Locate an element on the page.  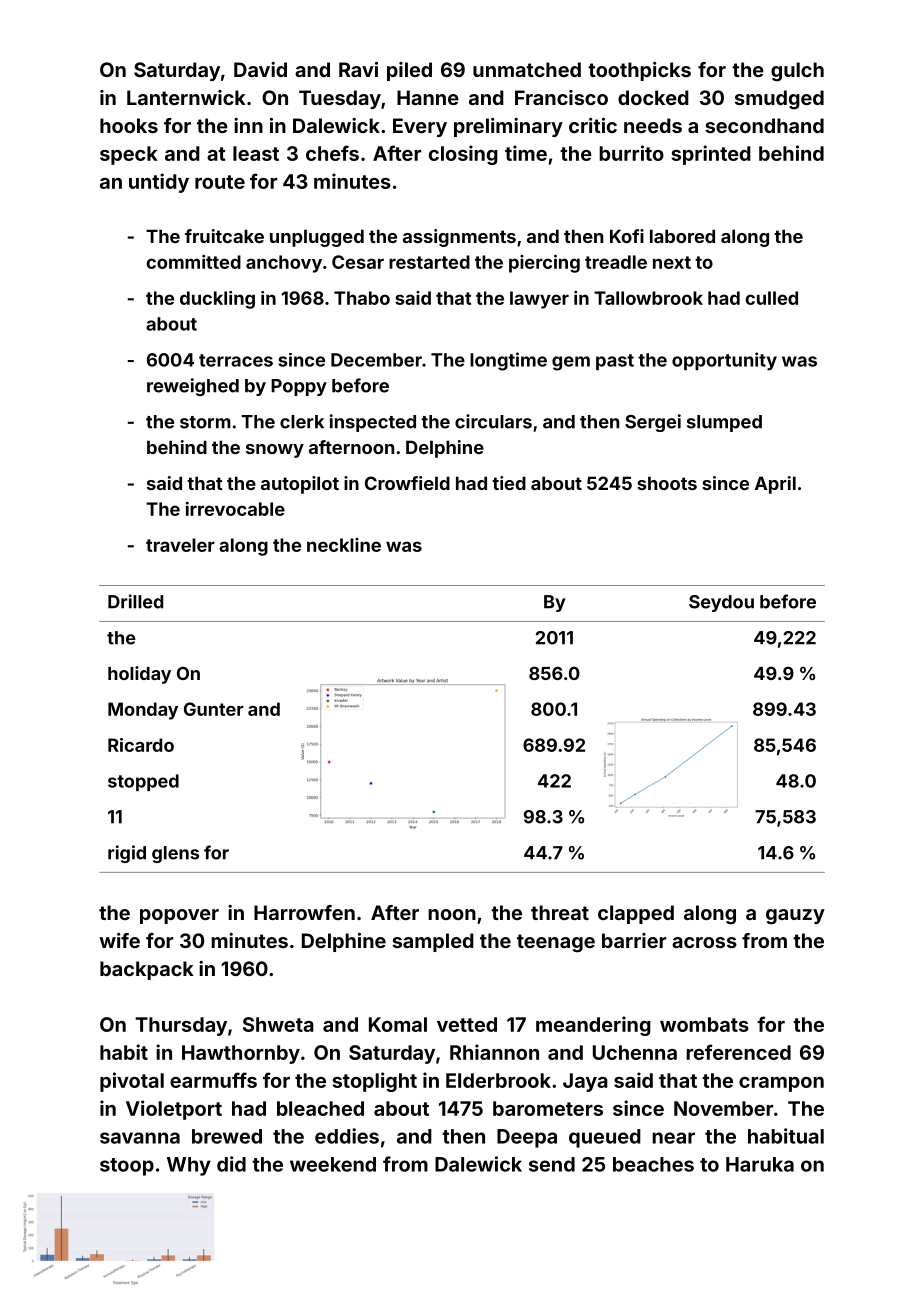
untidy is located at coordinates (159, 183).
